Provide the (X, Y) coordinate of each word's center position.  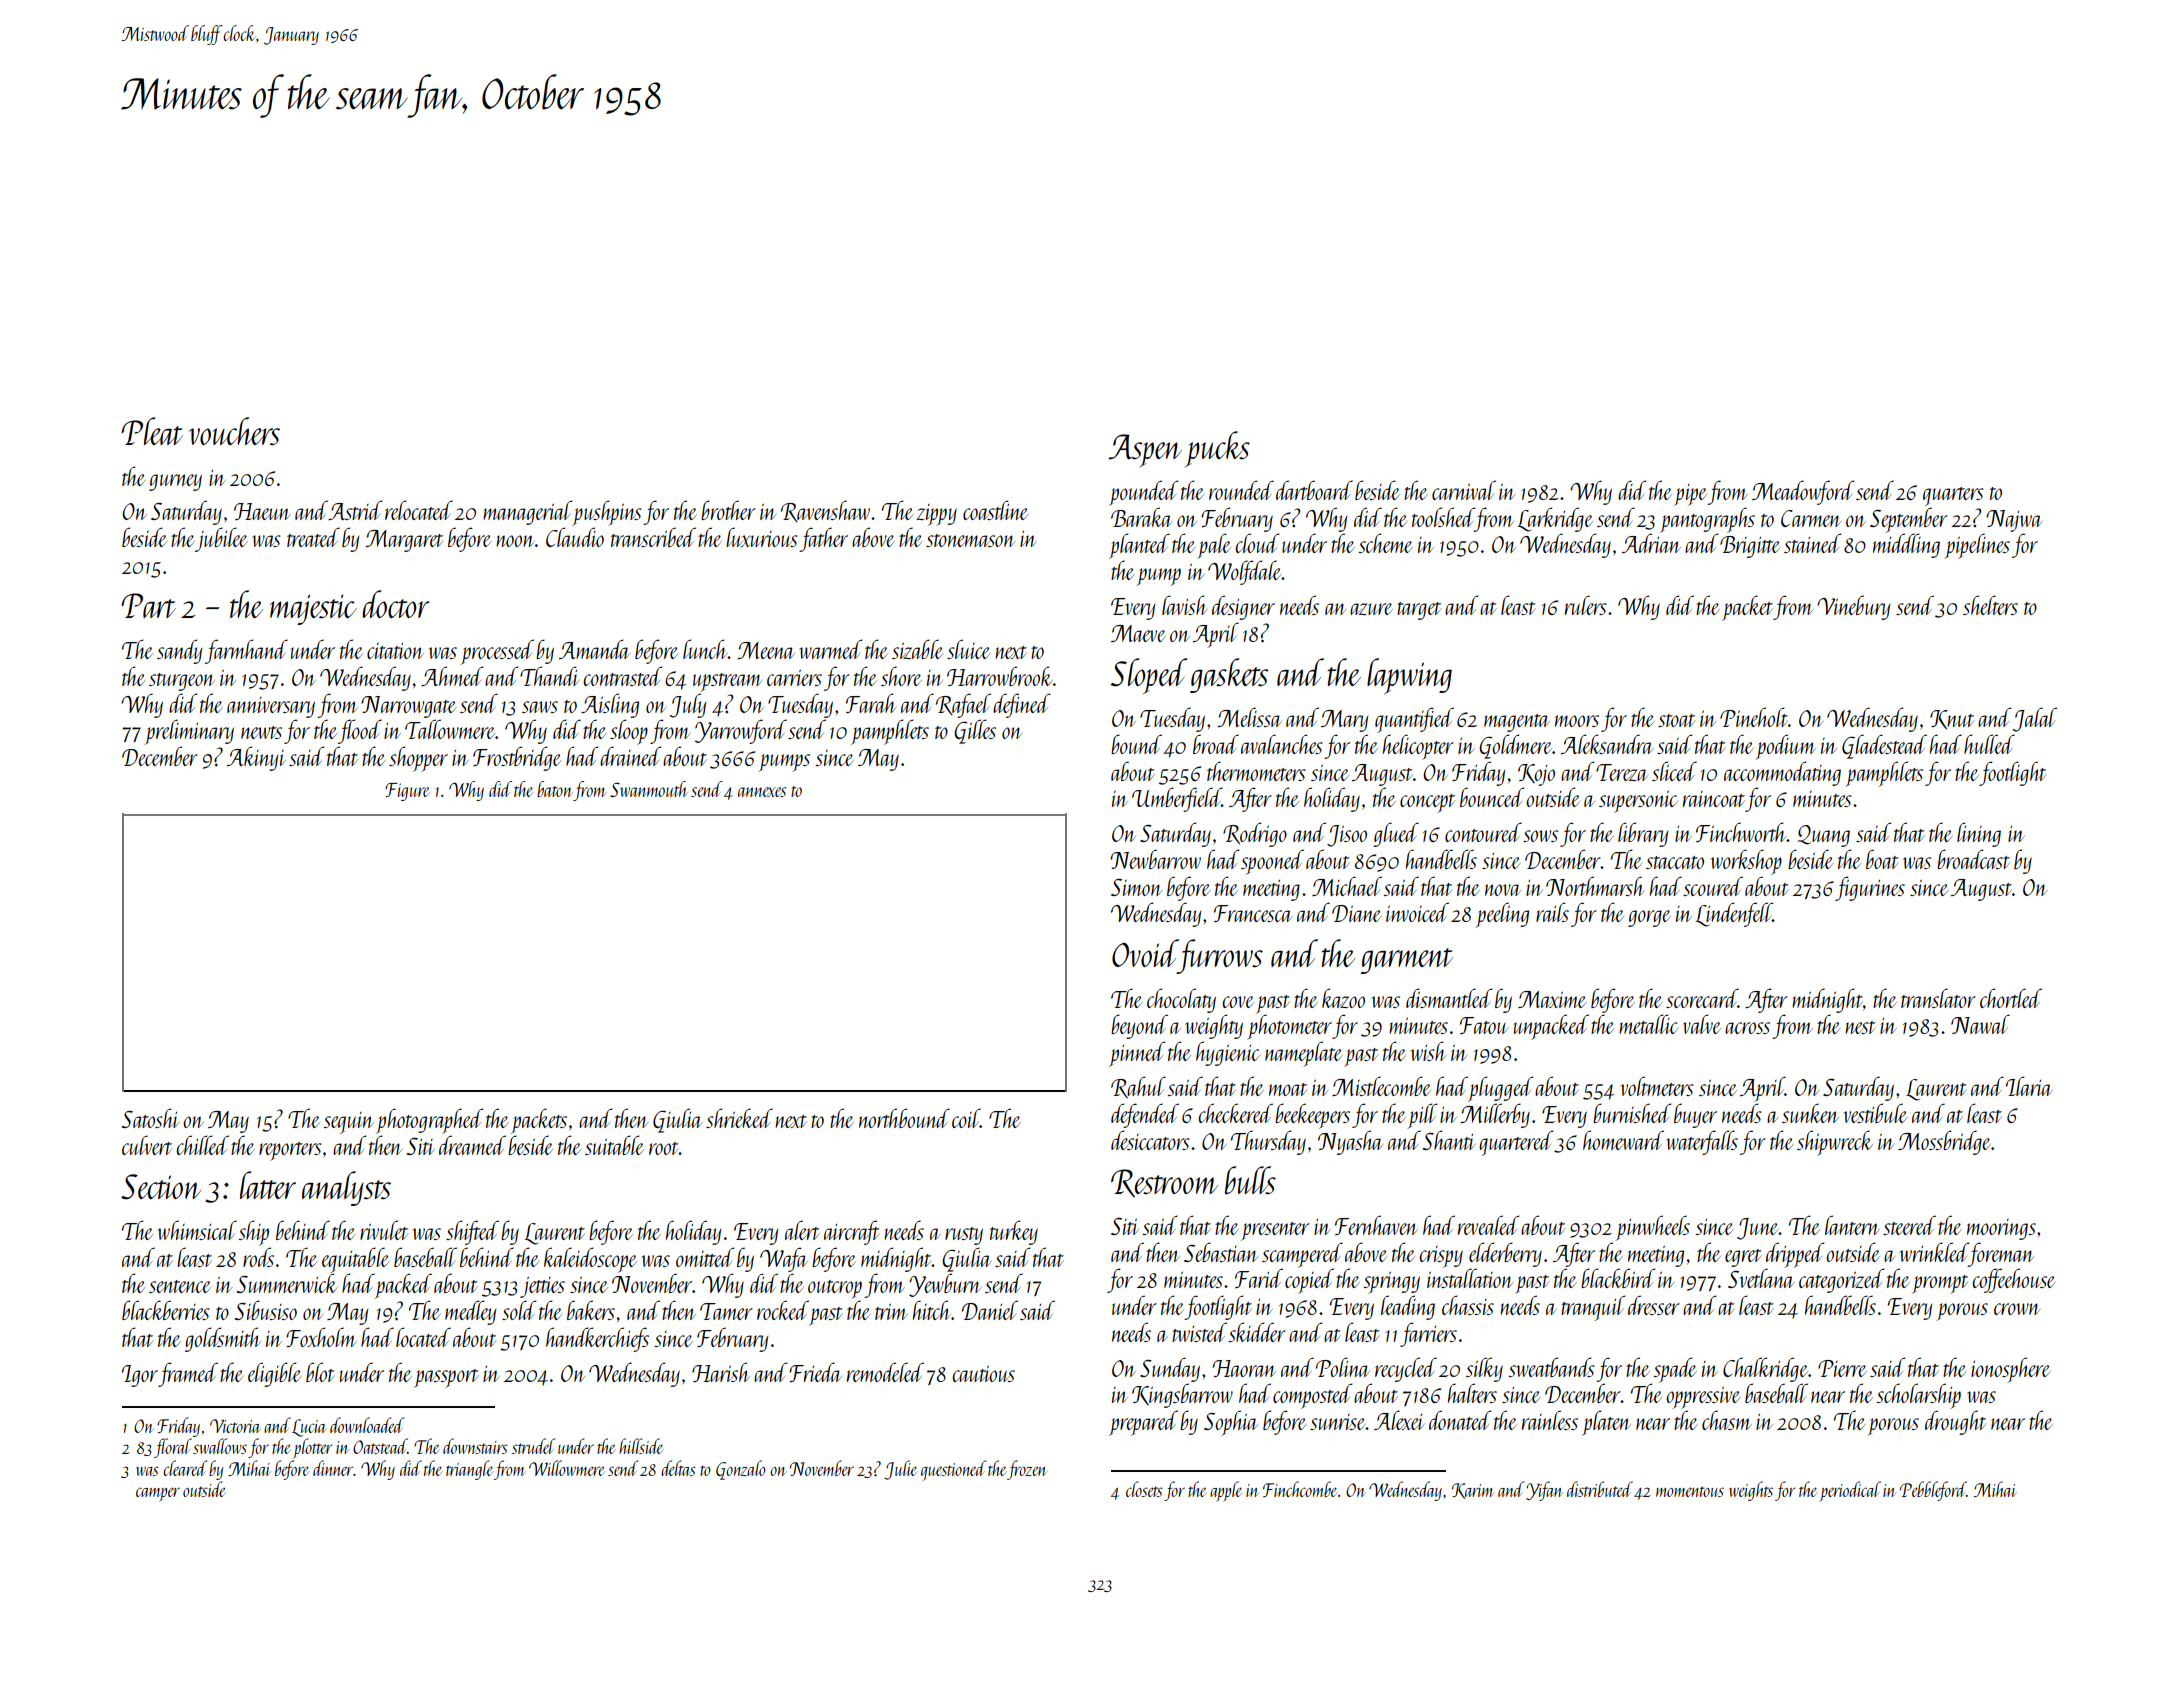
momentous (1690, 1492)
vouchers (234, 431)
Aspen (1145, 450)
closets (1144, 1489)
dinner (333, 1468)
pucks (1217, 449)
